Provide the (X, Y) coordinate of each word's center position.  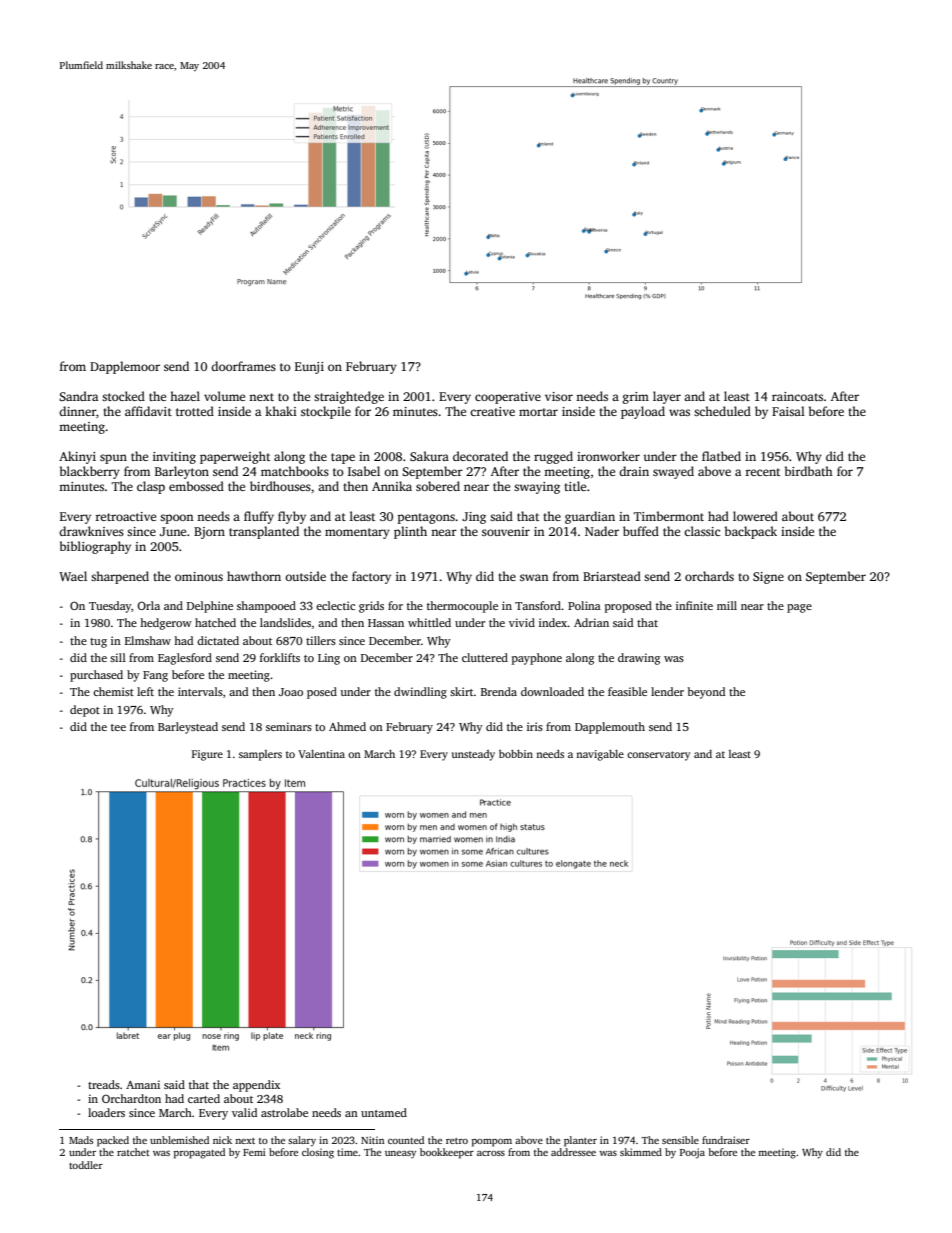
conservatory (658, 756)
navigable (600, 755)
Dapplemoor (125, 367)
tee (118, 727)
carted (204, 1098)
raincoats (797, 396)
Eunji (309, 368)
